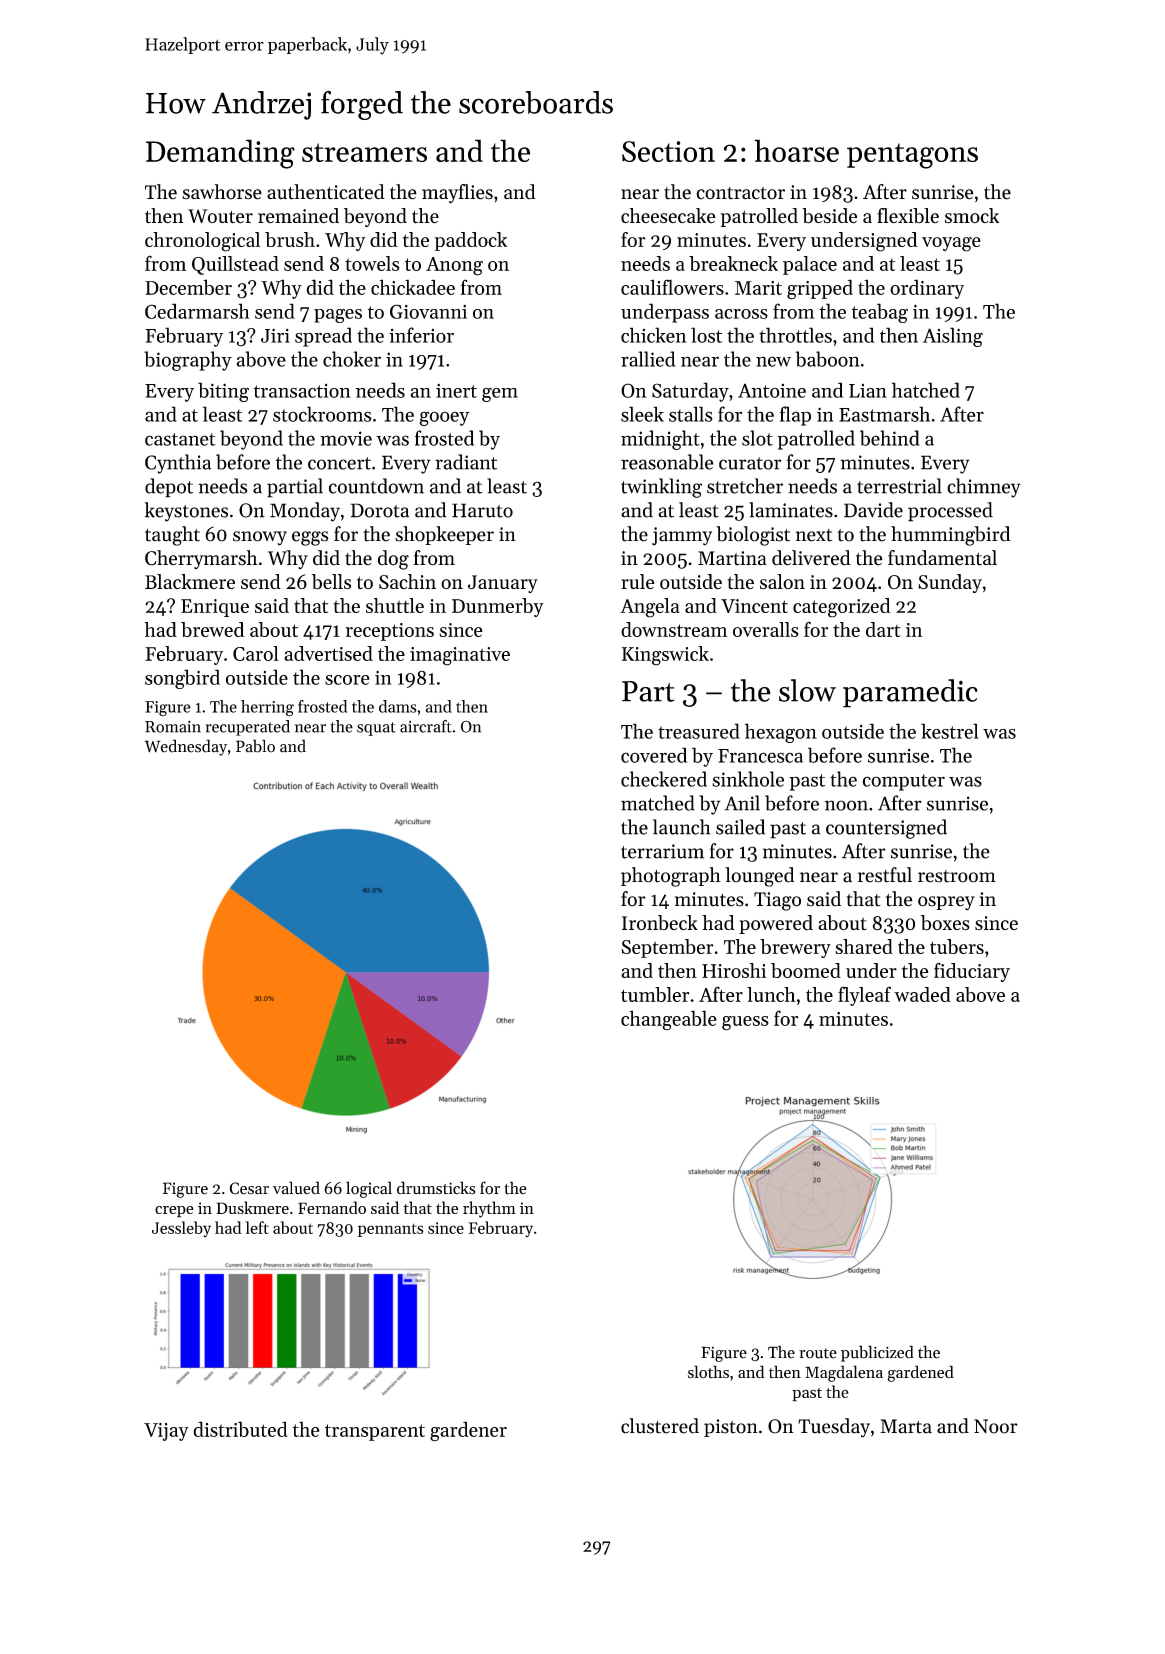 This screenshot has width=1165, height=1654. What do you see at coordinates (638, 582) in the screenshot?
I see `rule` at bounding box center [638, 582].
